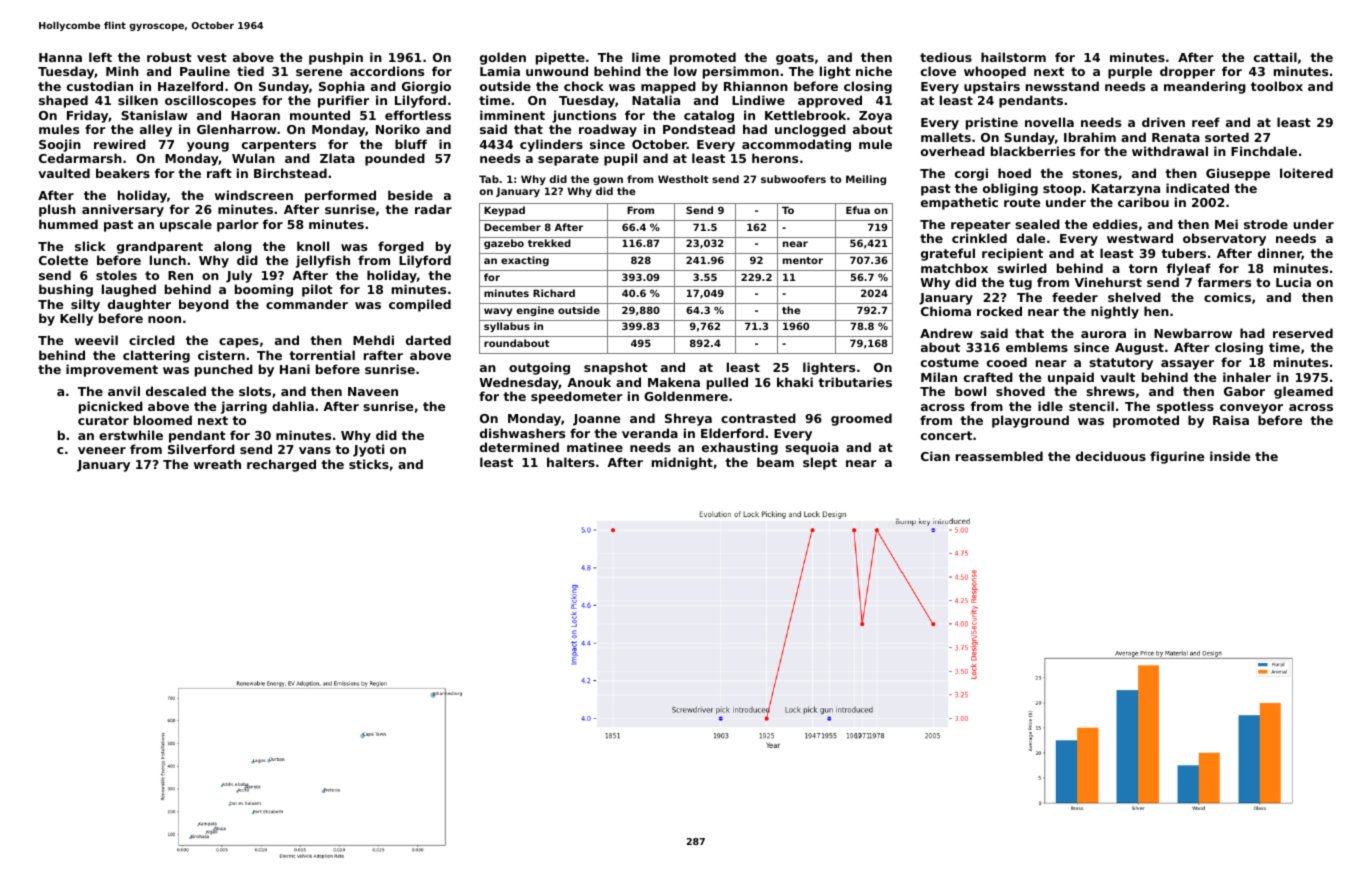 The height and width of the screenshot is (887, 1372). I want to click on accordions, so click(387, 71).
